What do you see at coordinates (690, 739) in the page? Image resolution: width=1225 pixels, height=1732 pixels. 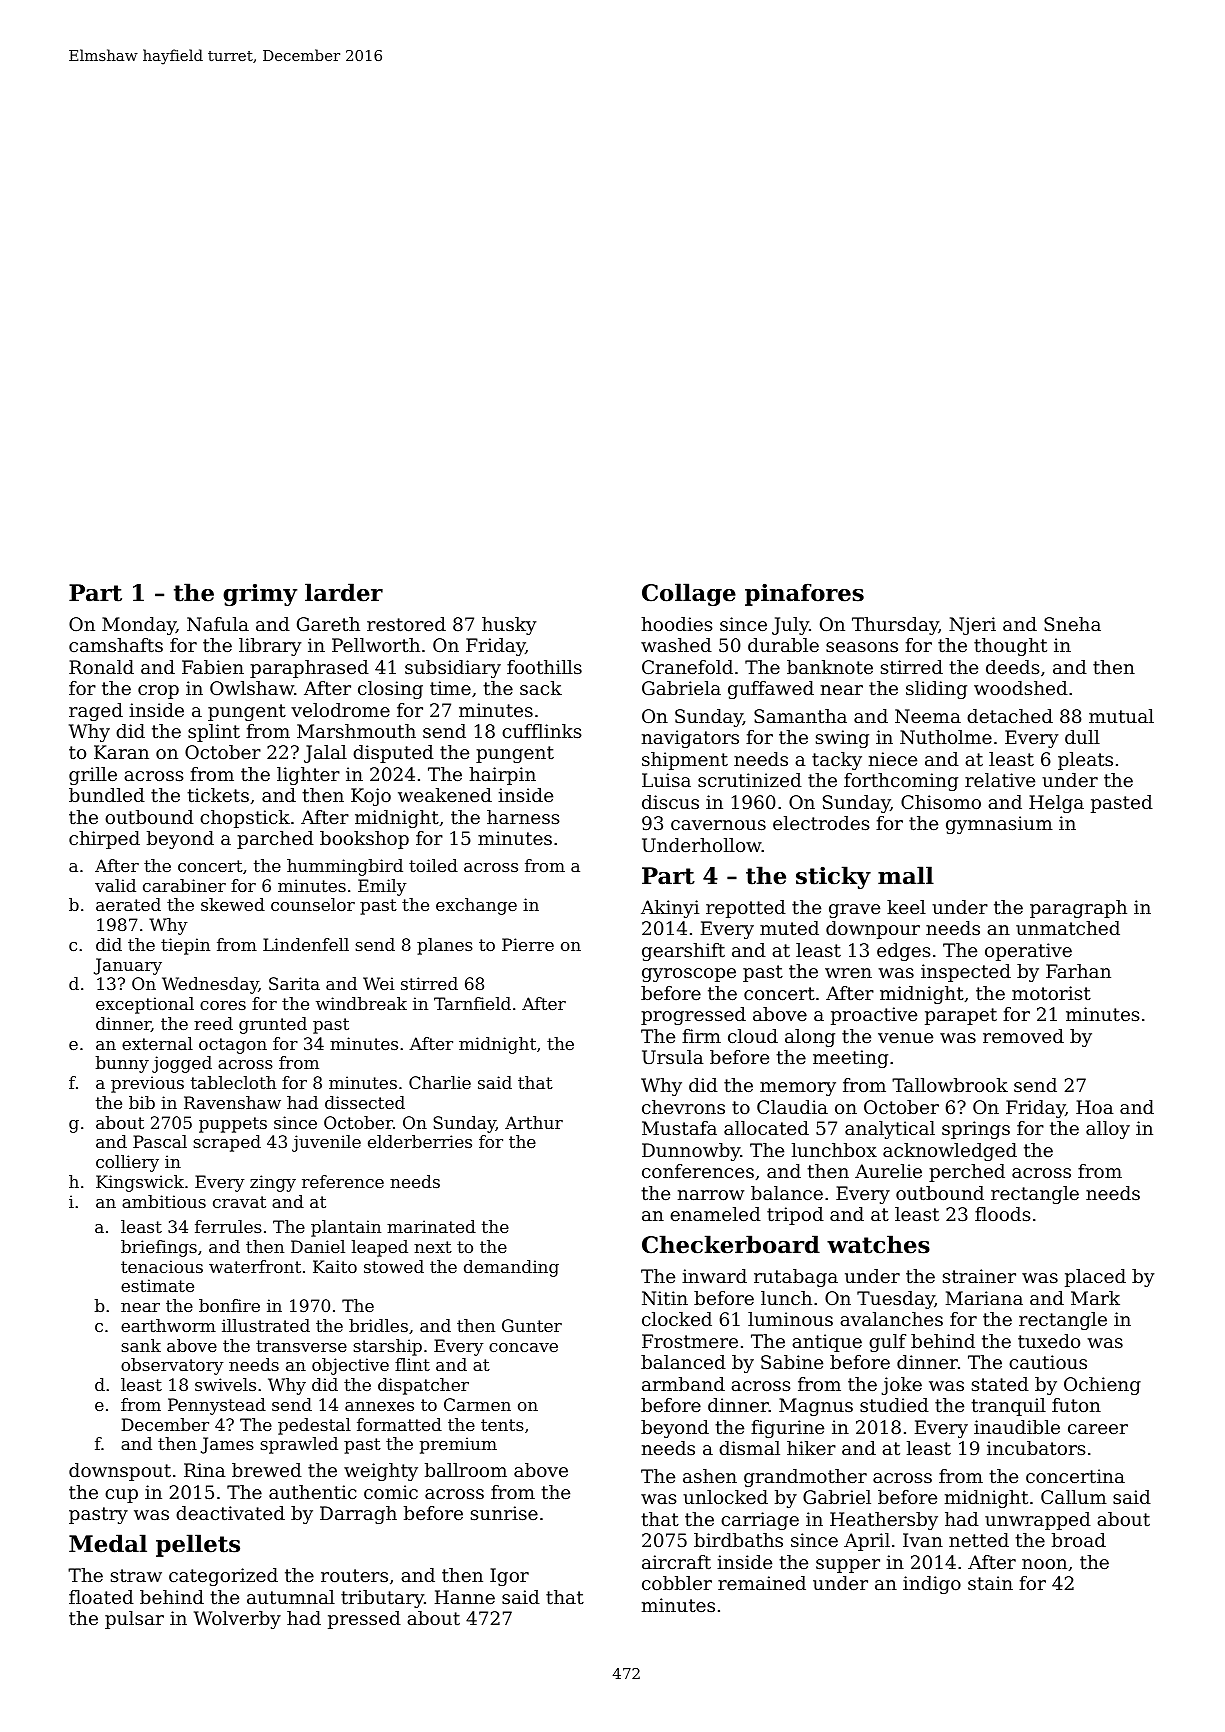 I see `navigators` at bounding box center [690, 739].
